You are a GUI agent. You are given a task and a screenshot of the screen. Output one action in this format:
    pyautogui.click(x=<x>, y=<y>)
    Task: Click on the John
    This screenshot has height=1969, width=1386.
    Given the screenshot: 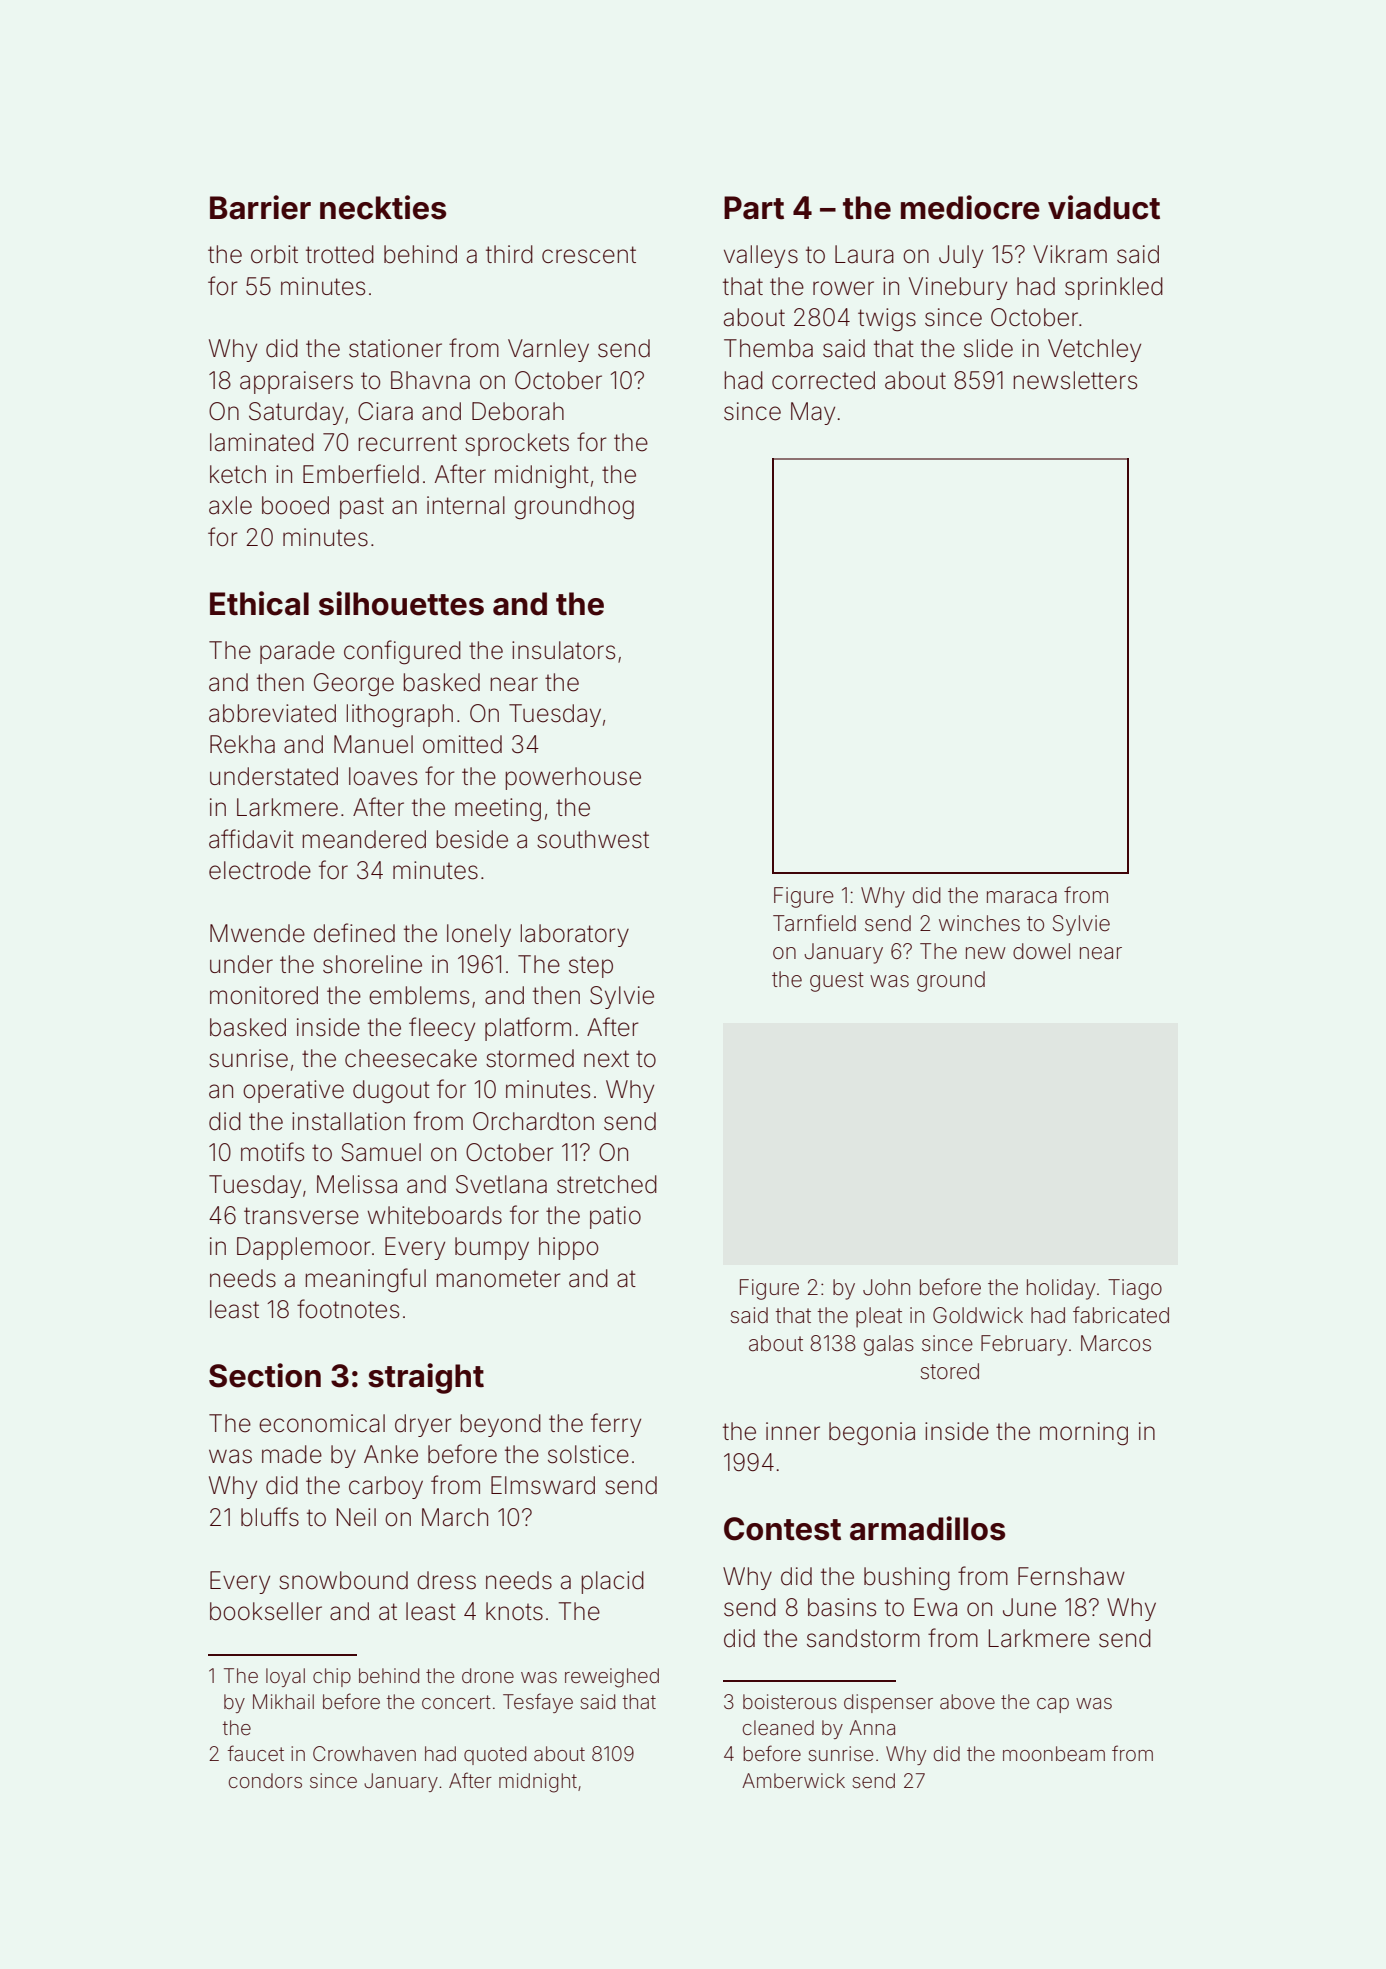 What is the action you would take?
    pyautogui.click(x=886, y=1287)
